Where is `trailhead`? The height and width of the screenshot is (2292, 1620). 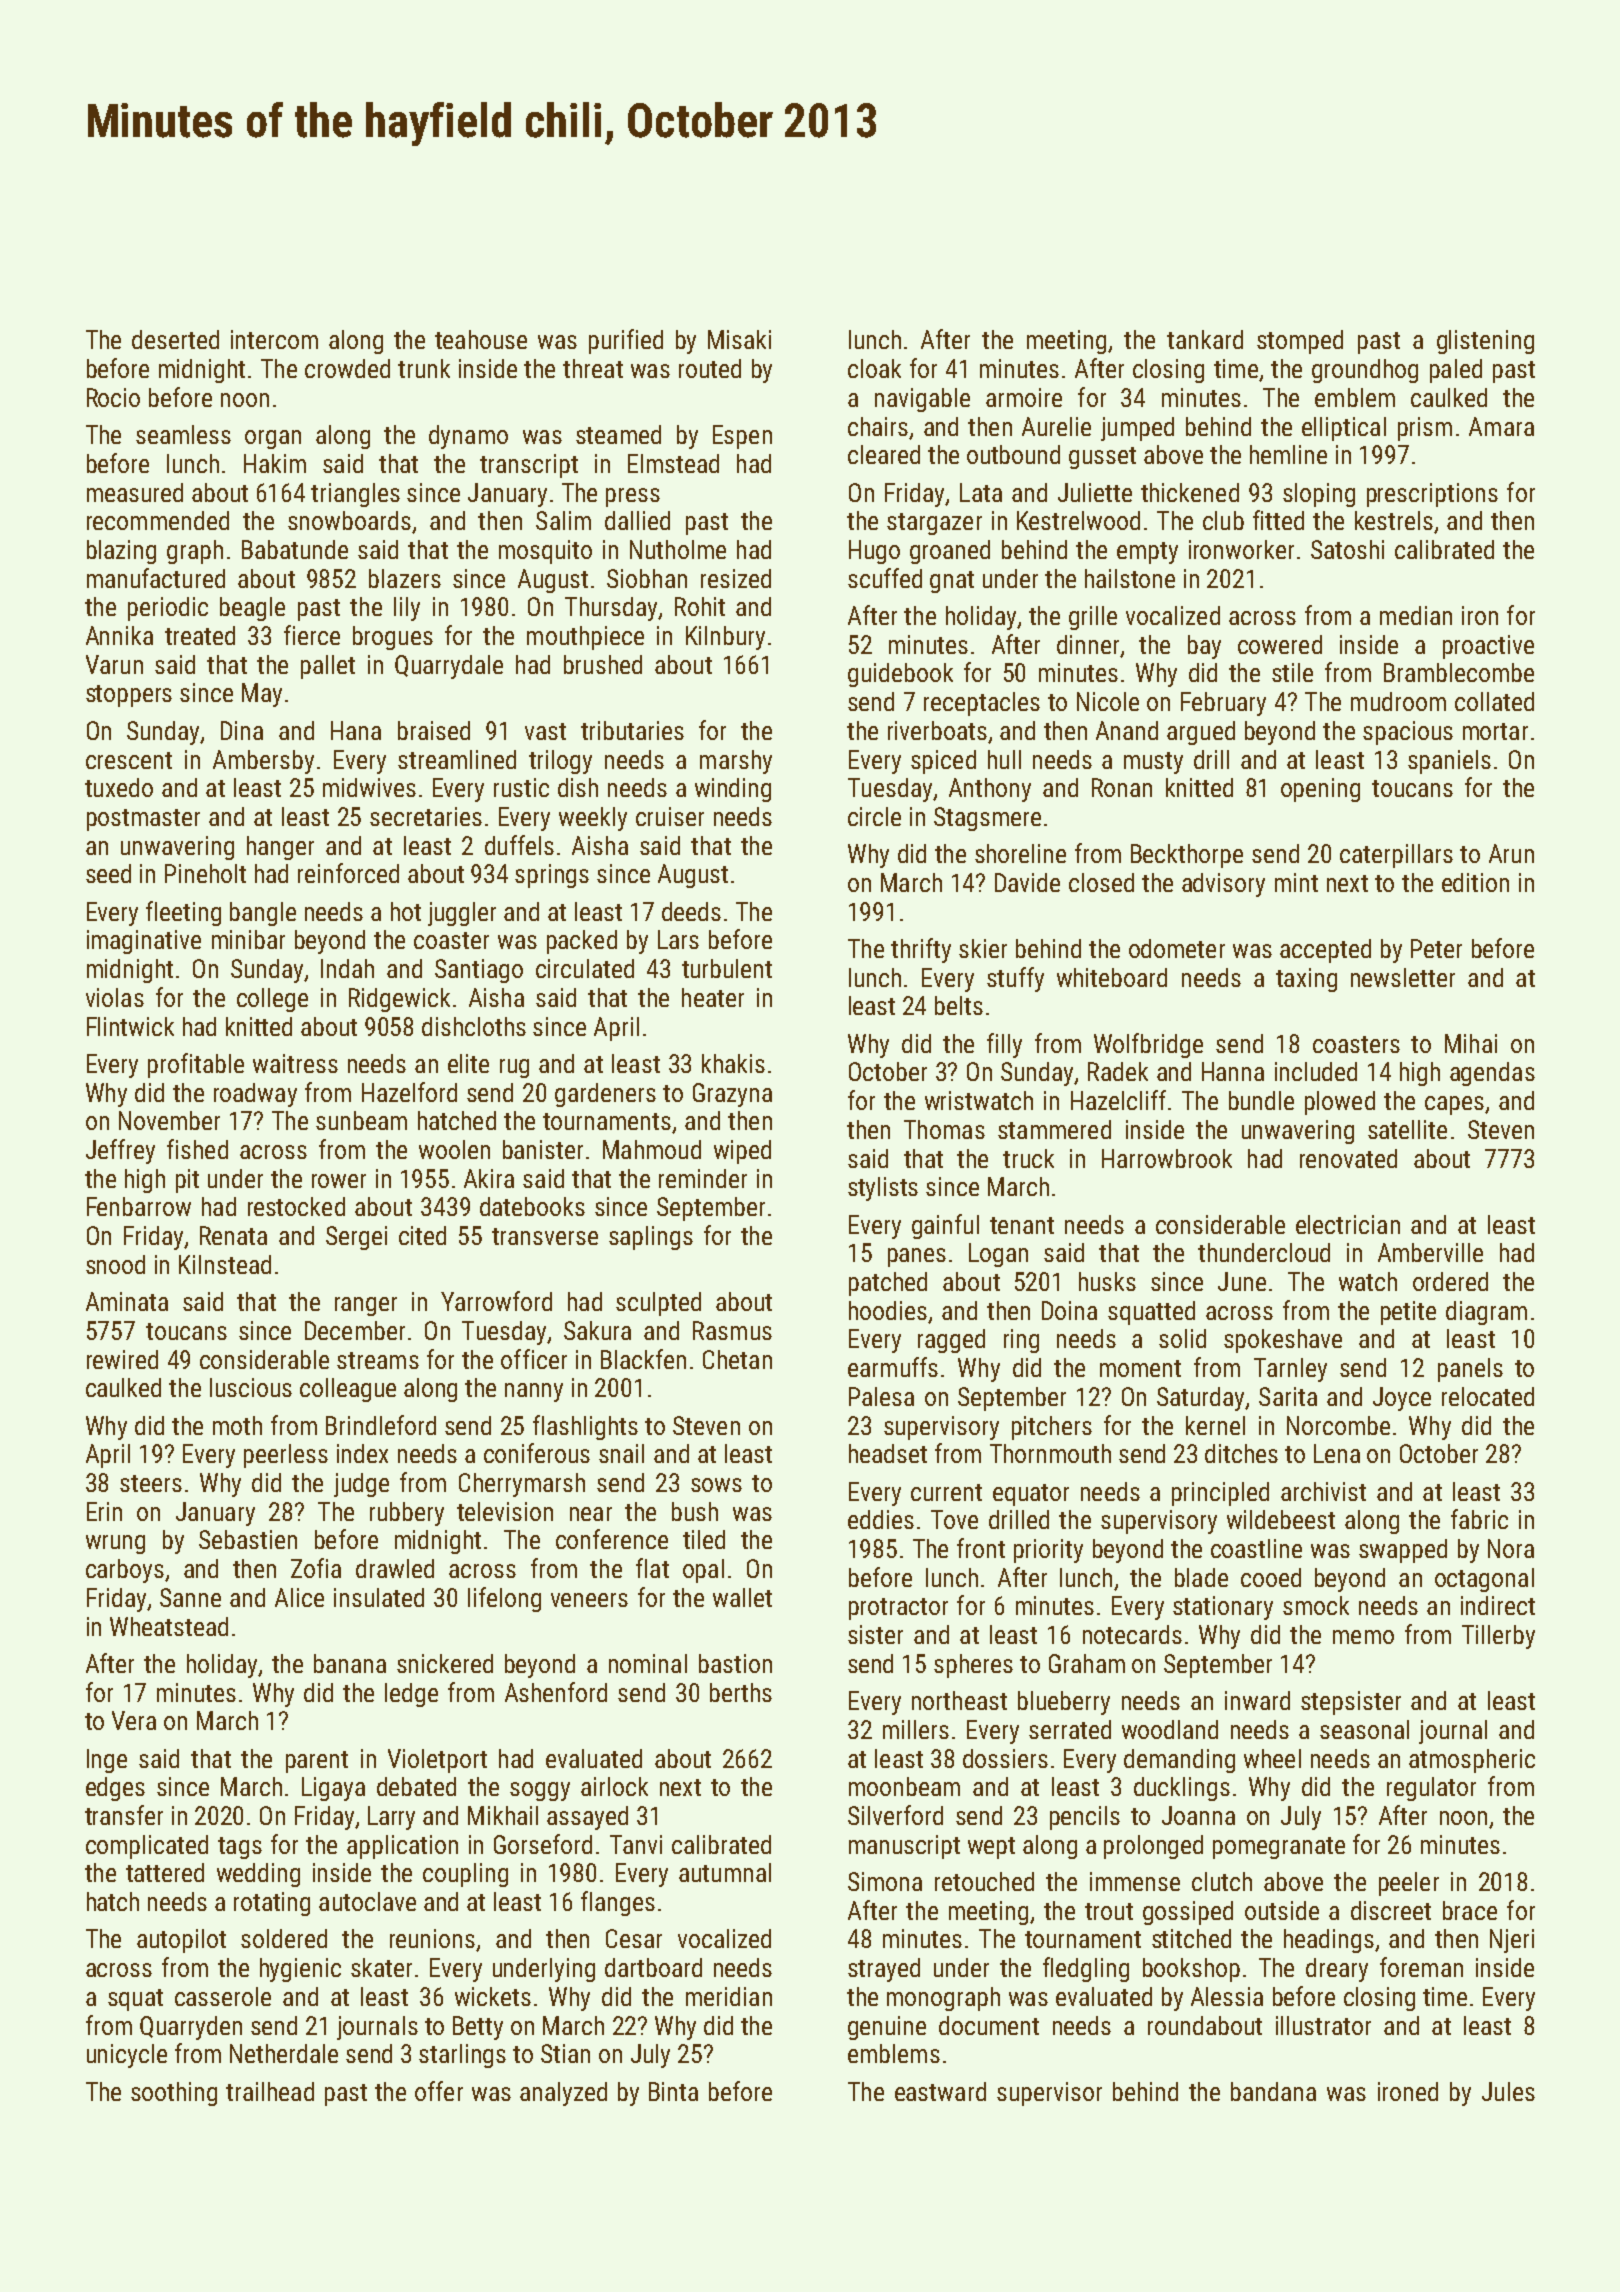
trailhead is located at coordinates (270, 2091).
